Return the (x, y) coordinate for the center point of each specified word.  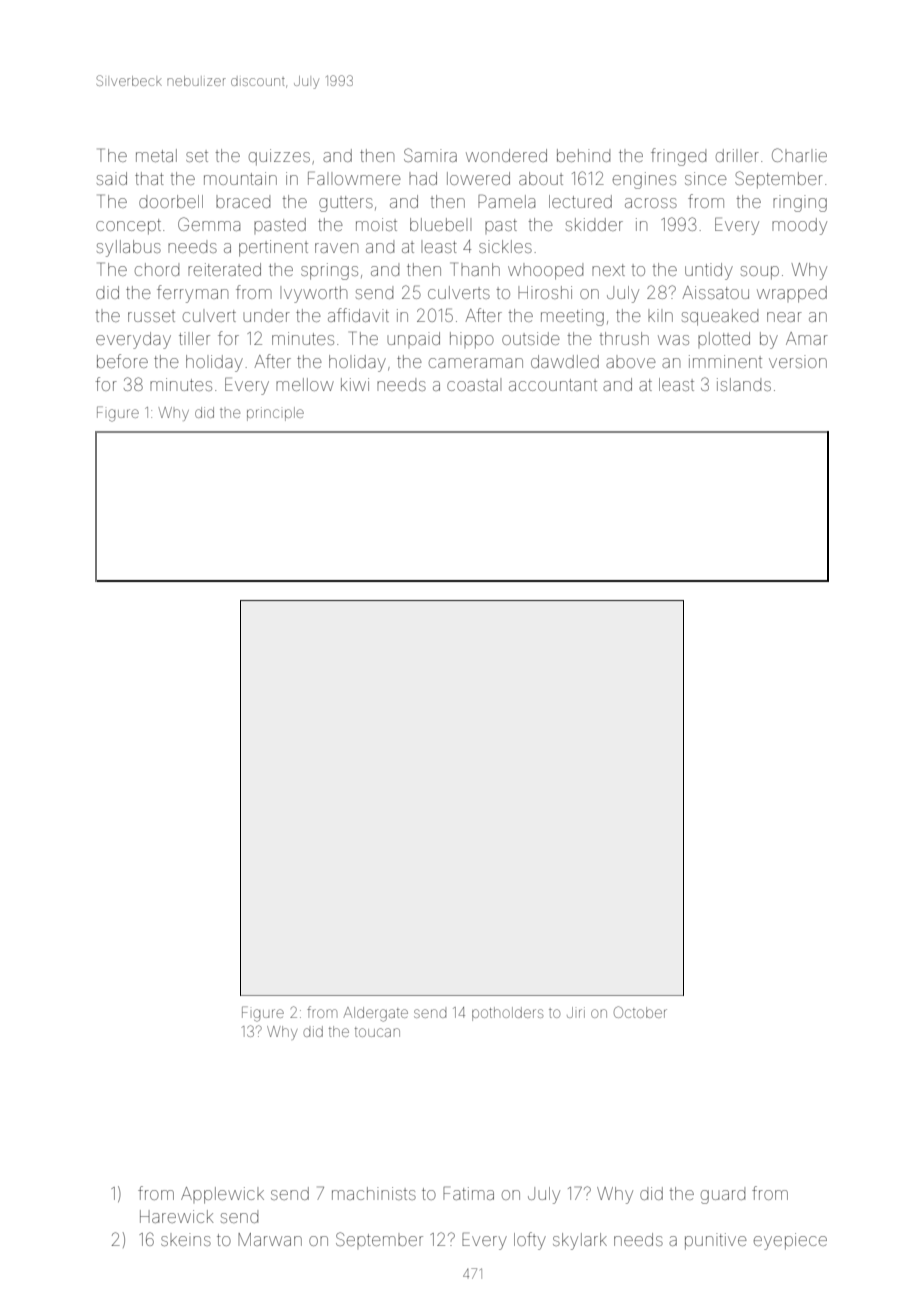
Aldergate (375, 1014)
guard (723, 1195)
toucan (377, 1032)
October (640, 1012)
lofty (530, 1241)
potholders (507, 1014)
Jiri (576, 1012)
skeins (186, 1239)
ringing (800, 203)
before (122, 361)
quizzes (279, 157)
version (798, 361)
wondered (506, 155)
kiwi (355, 384)
